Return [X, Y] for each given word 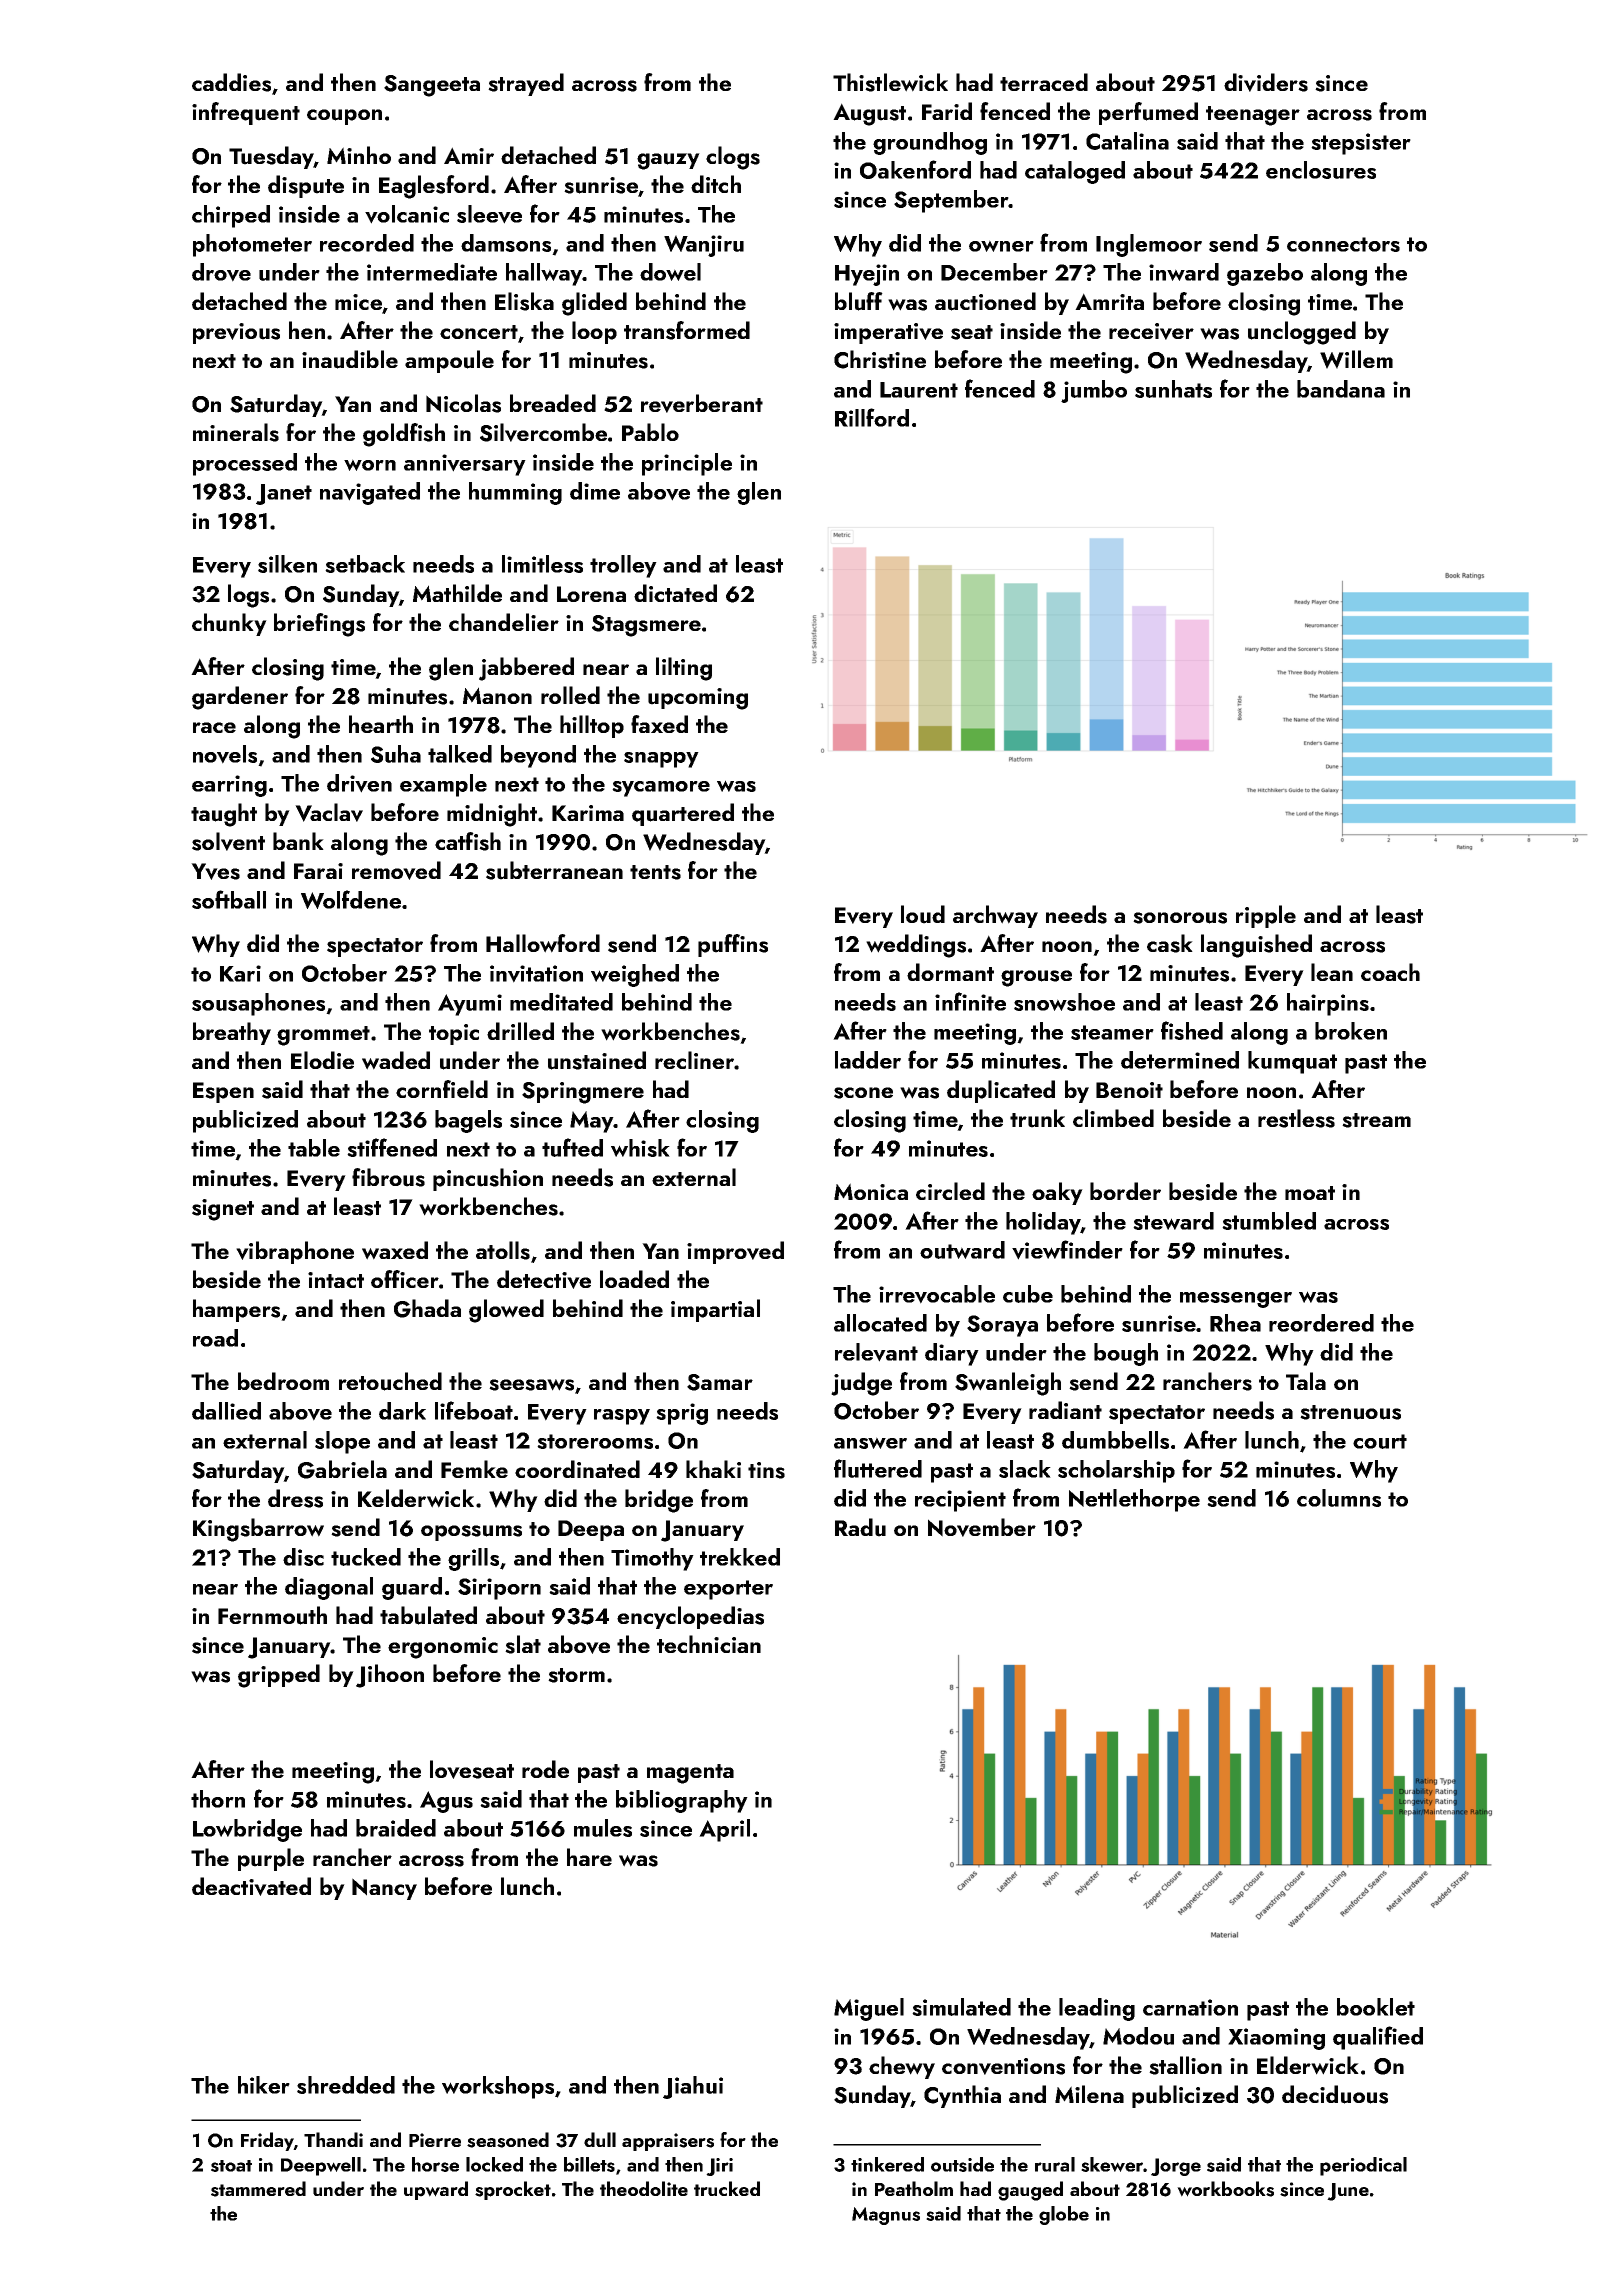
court [1380, 1441]
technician [709, 1644]
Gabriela [342, 1469]
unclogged [1302, 333]
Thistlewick [890, 82]
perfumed [1148, 113]
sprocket [513, 2190]
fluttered [878, 1468]
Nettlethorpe [1134, 1500]
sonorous [1180, 918]
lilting [684, 669]
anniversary [465, 465]
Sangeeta [432, 86]
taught [224, 815]
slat [523, 1644]
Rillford [872, 417]
